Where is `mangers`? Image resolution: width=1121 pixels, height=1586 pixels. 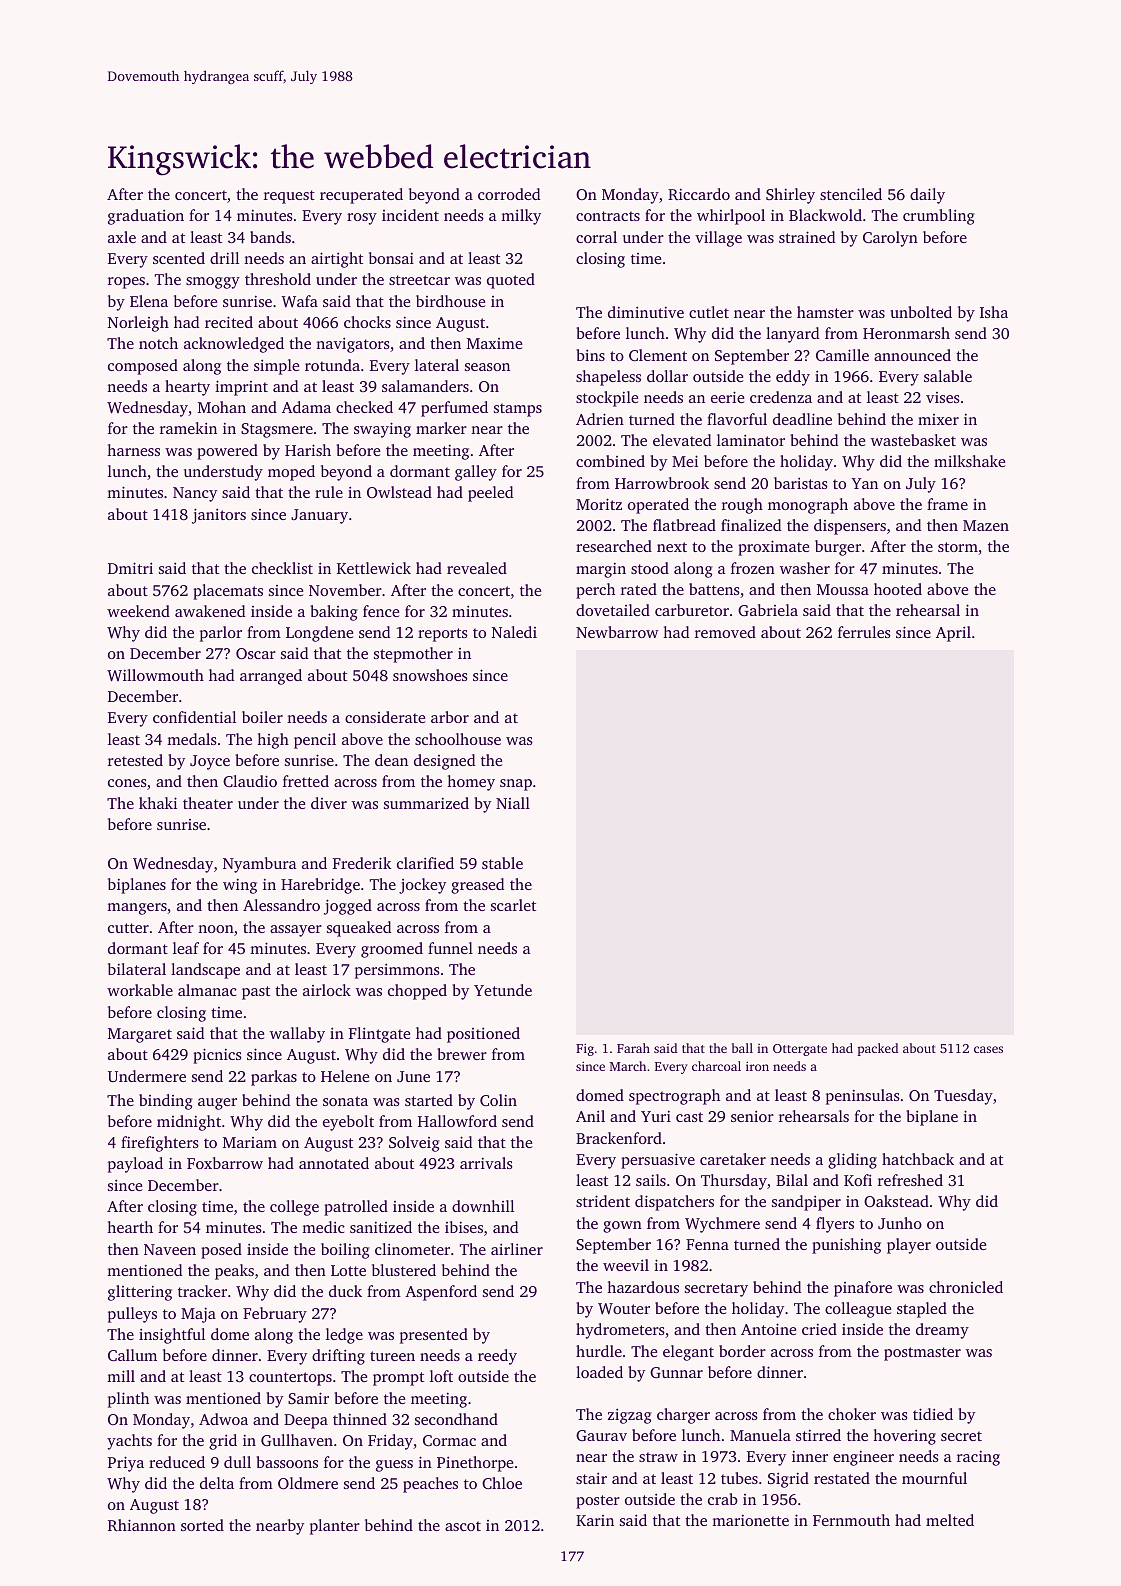 mangers is located at coordinates (137, 909).
